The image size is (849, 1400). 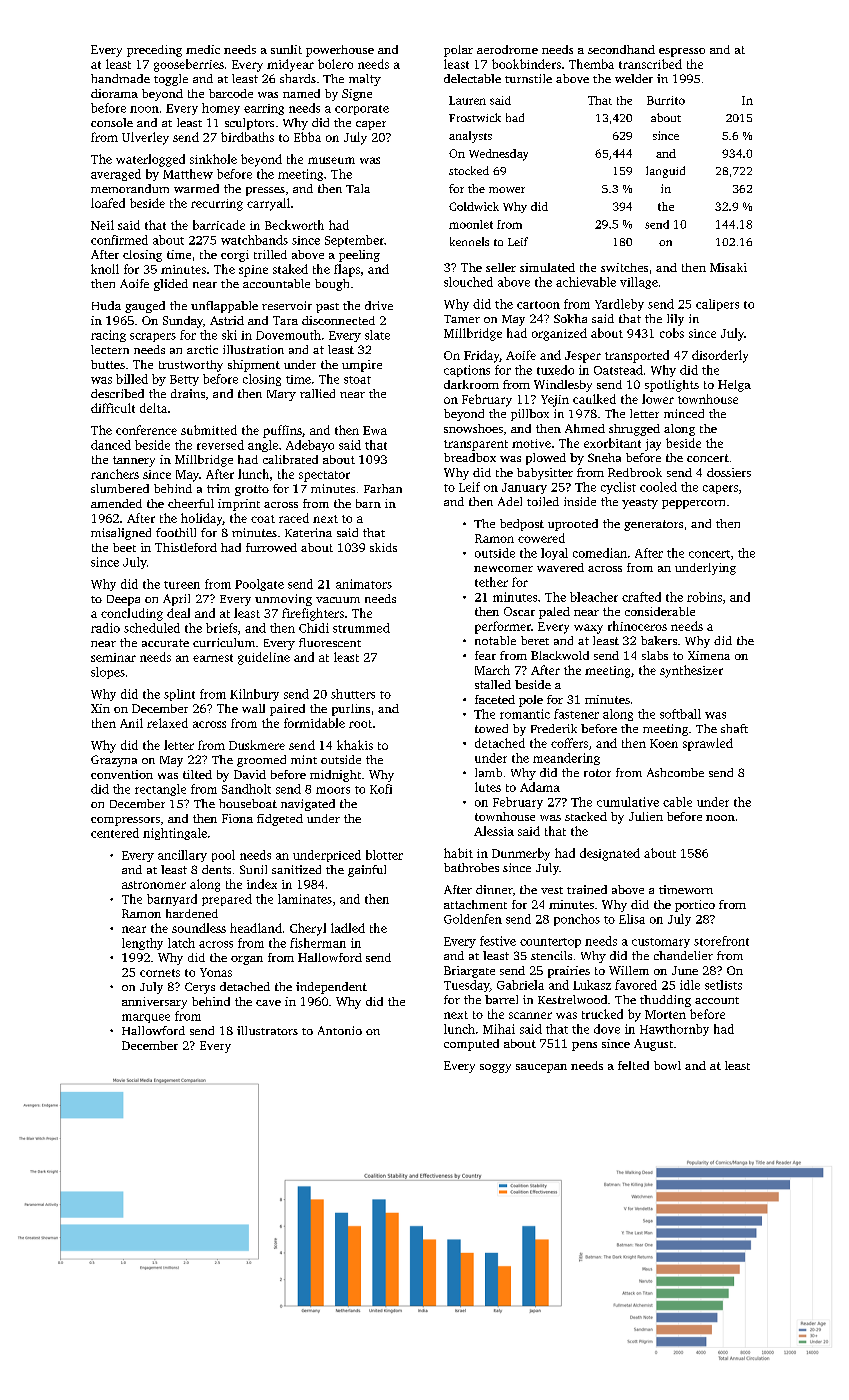 I want to click on soggy, so click(x=495, y=1068).
